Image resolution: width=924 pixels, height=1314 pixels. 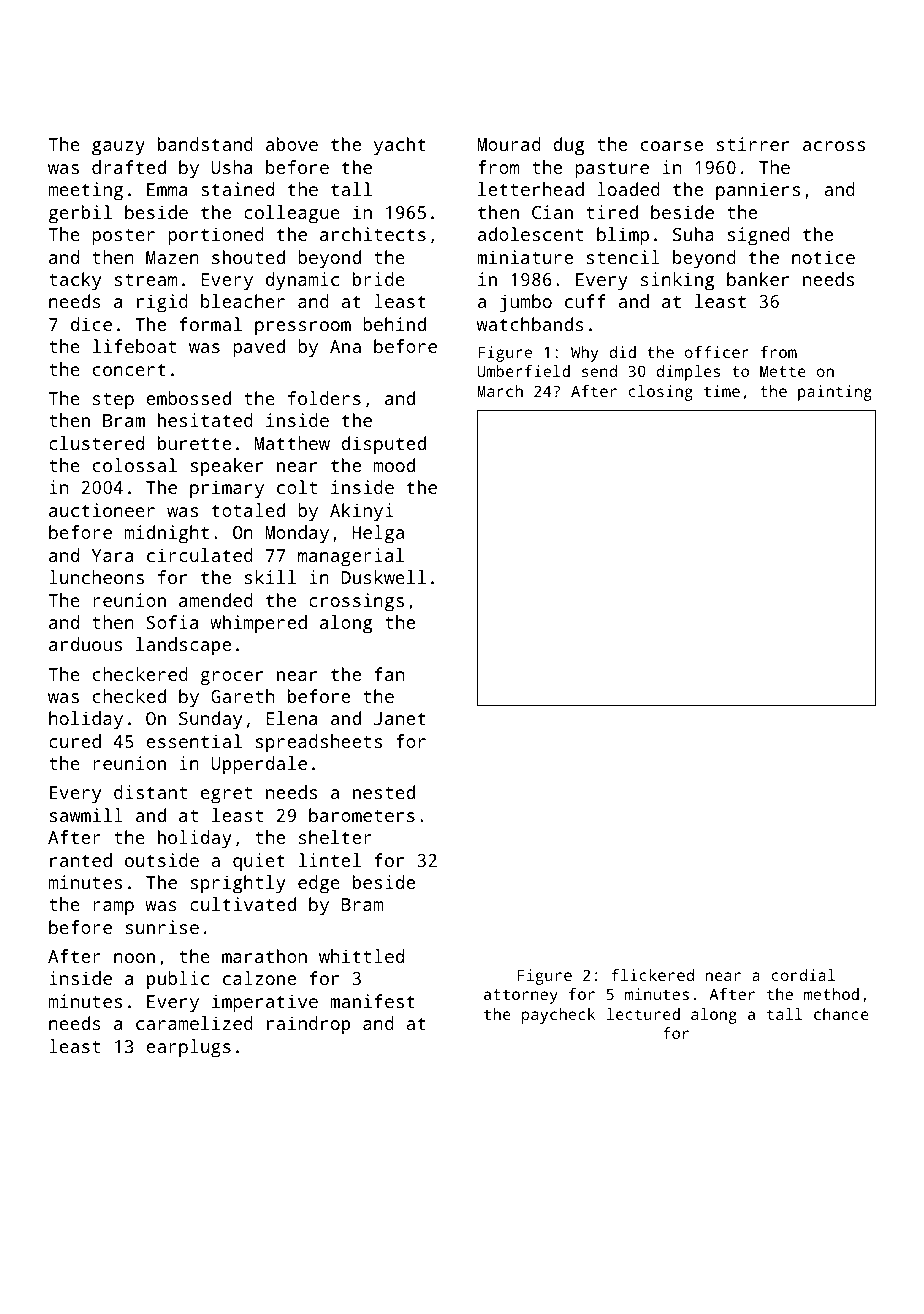 I want to click on midnight, so click(x=167, y=534).
